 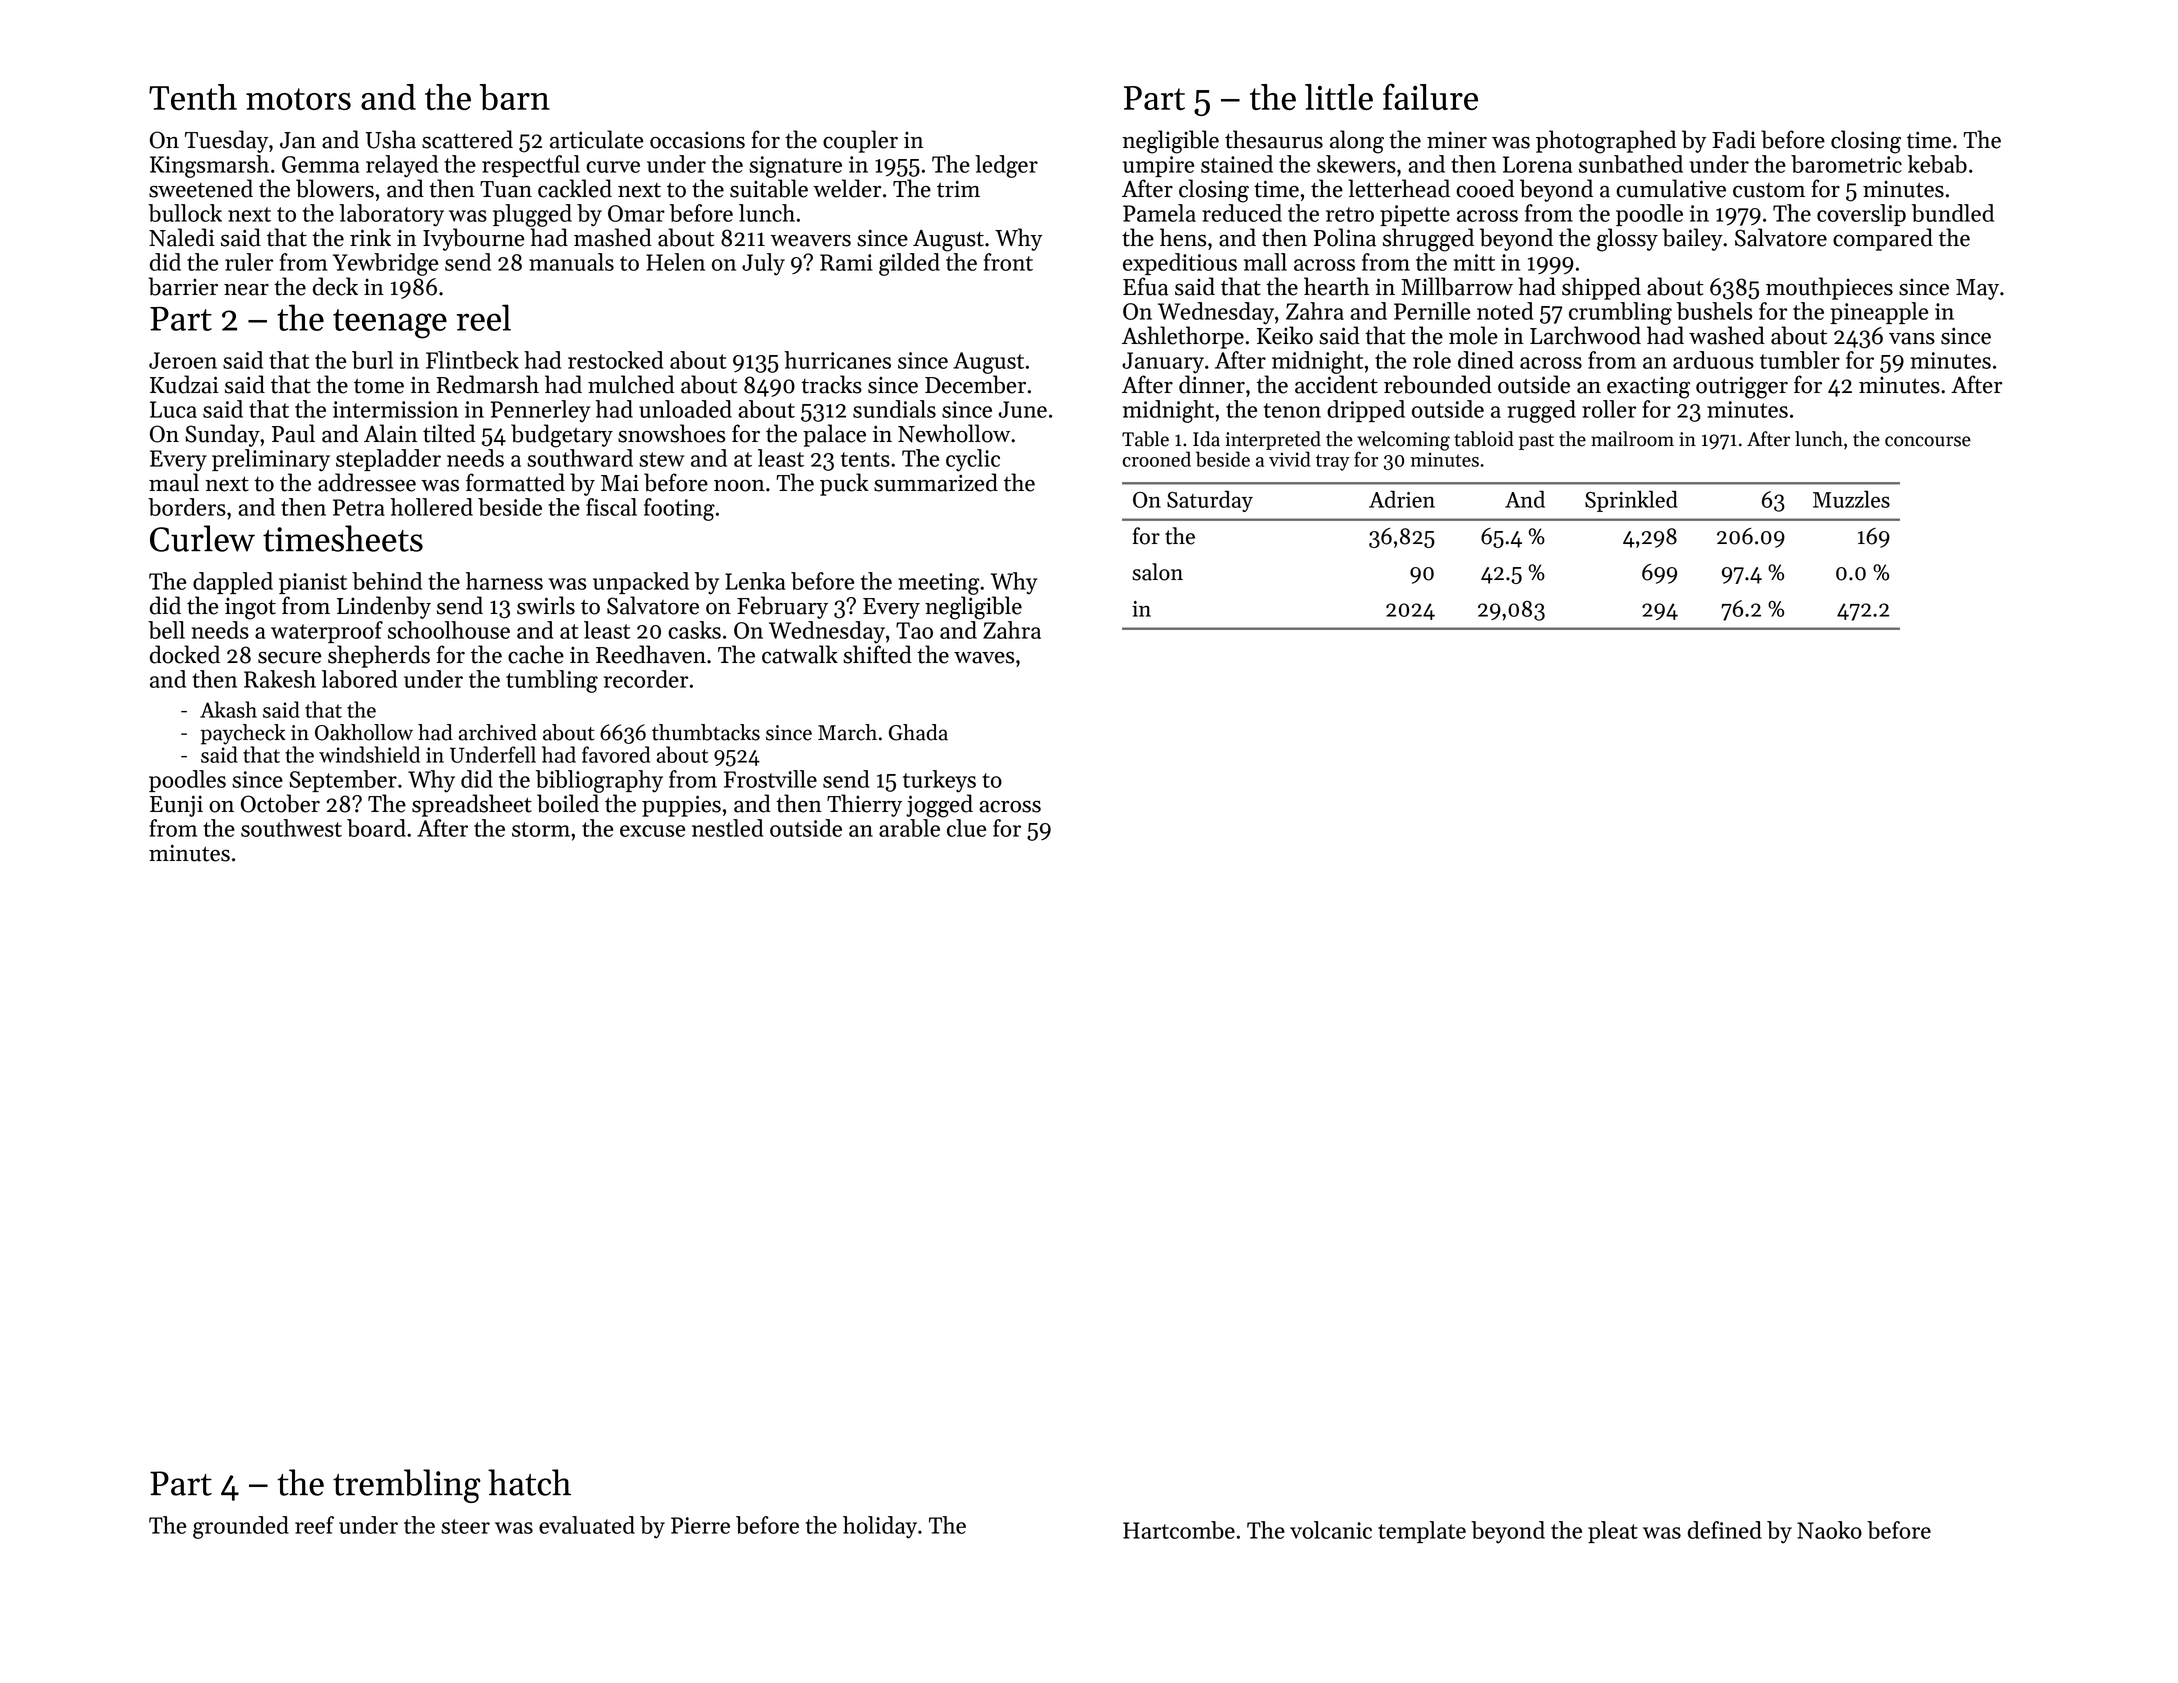 I want to click on Muzzles, so click(x=1851, y=499).
